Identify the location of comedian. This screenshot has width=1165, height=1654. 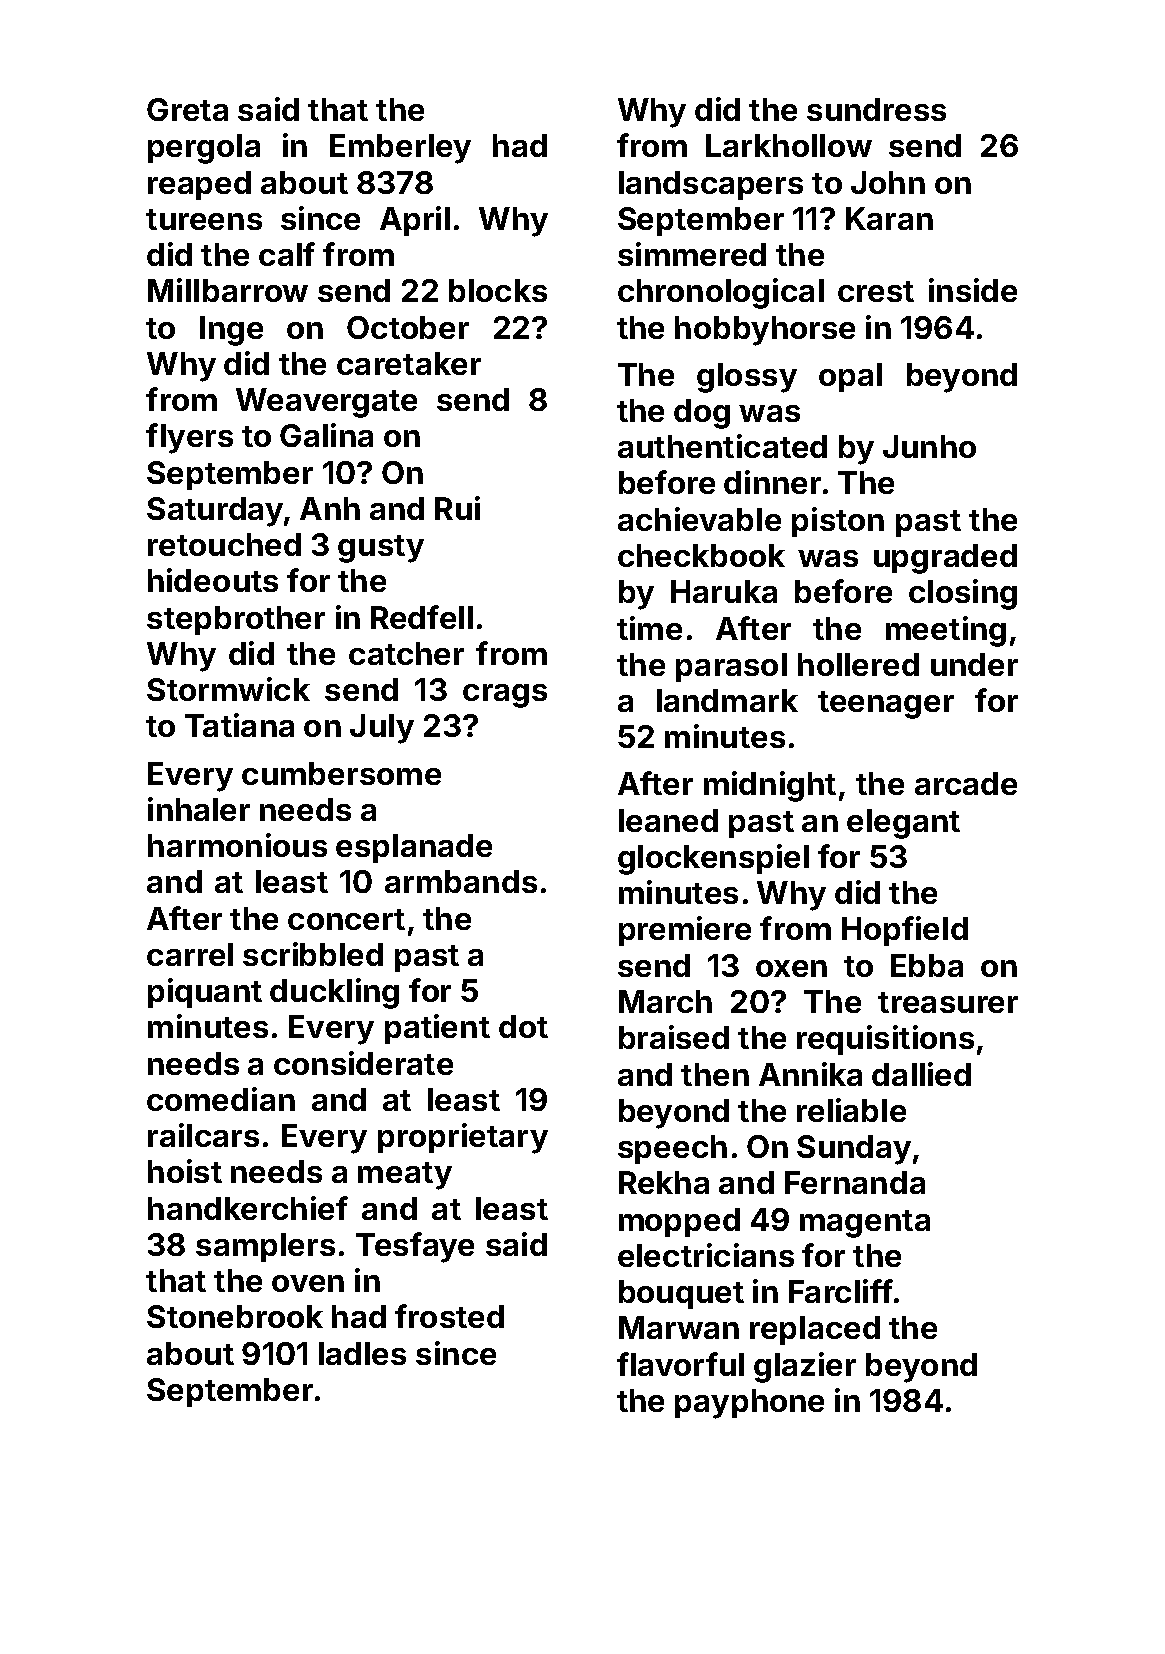
(221, 1099).
